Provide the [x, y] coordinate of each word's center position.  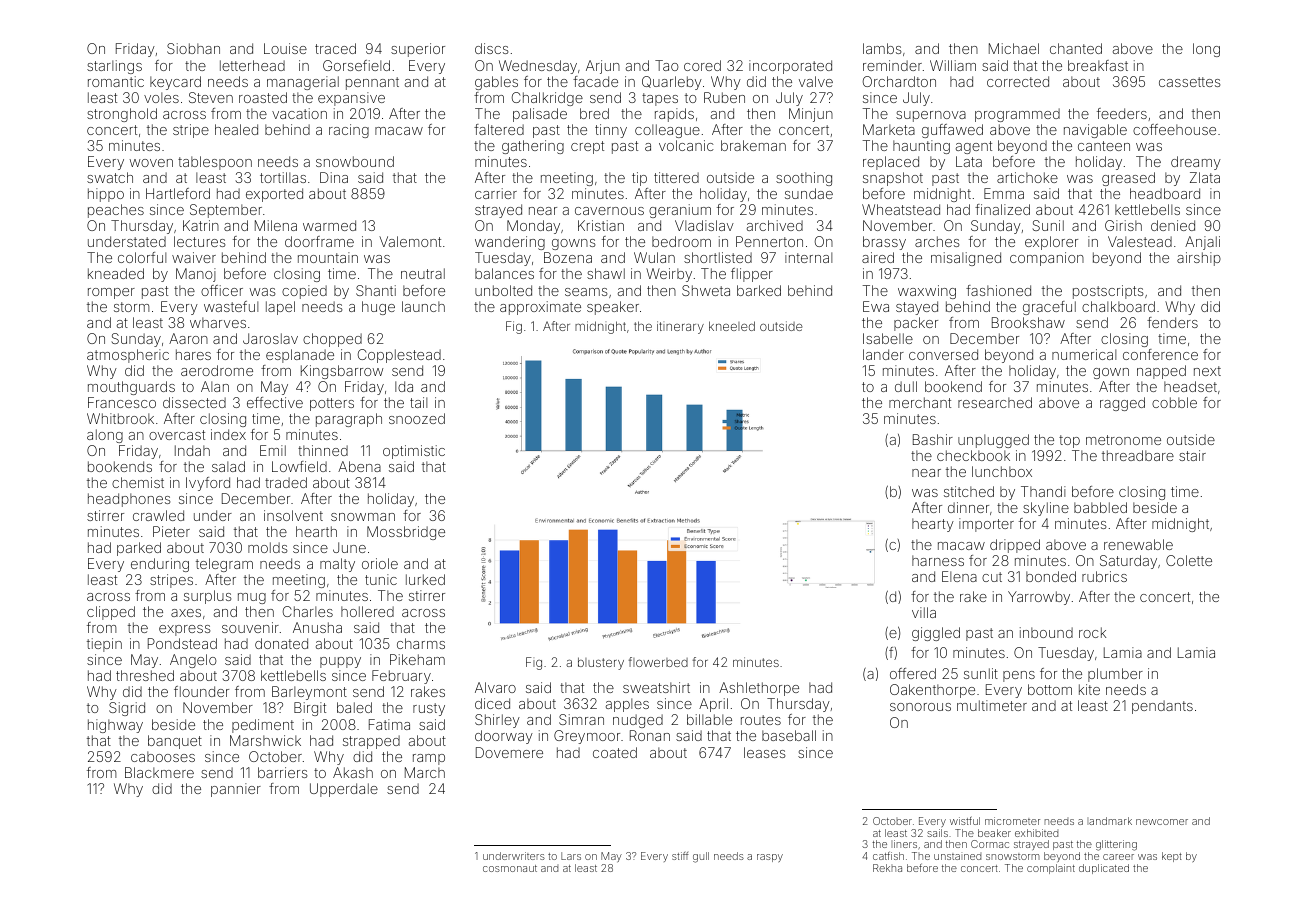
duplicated [1104, 869]
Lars [571, 856]
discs [492, 48]
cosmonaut [510, 868]
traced [335, 48]
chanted [1076, 48]
